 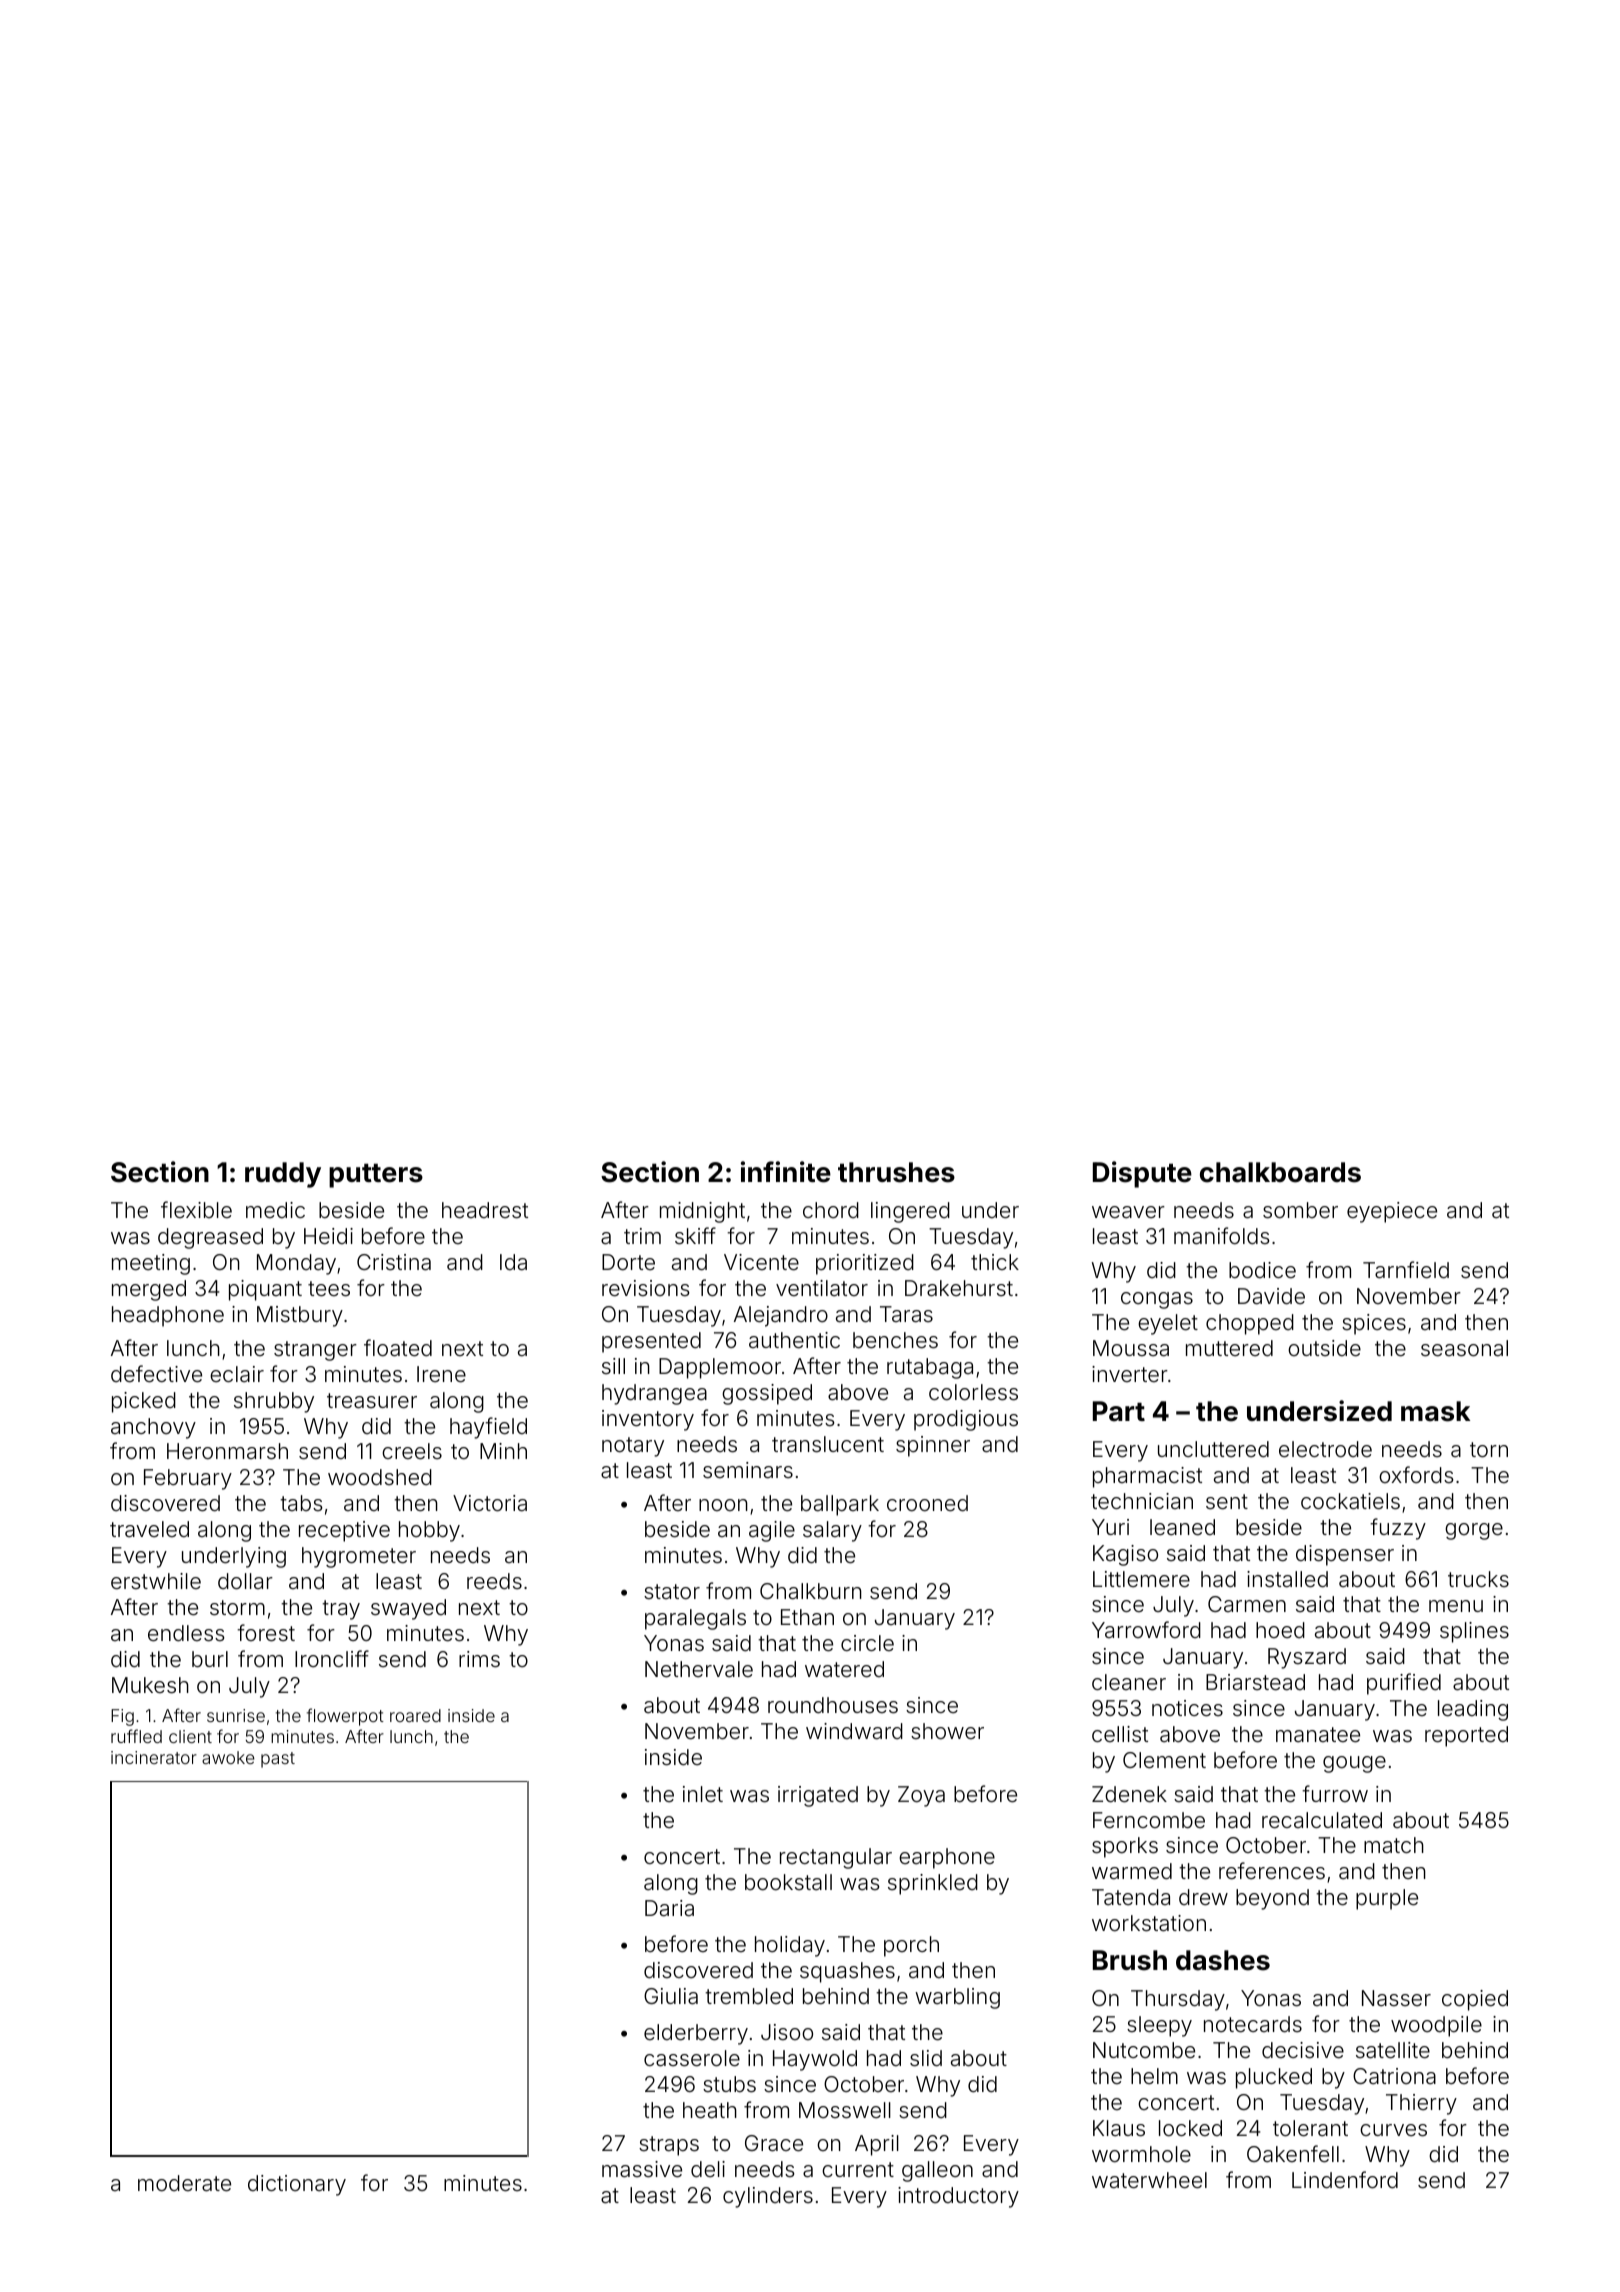 What do you see at coordinates (297, 2185) in the image?
I see `dictionary` at bounding box center [297, 2185].
